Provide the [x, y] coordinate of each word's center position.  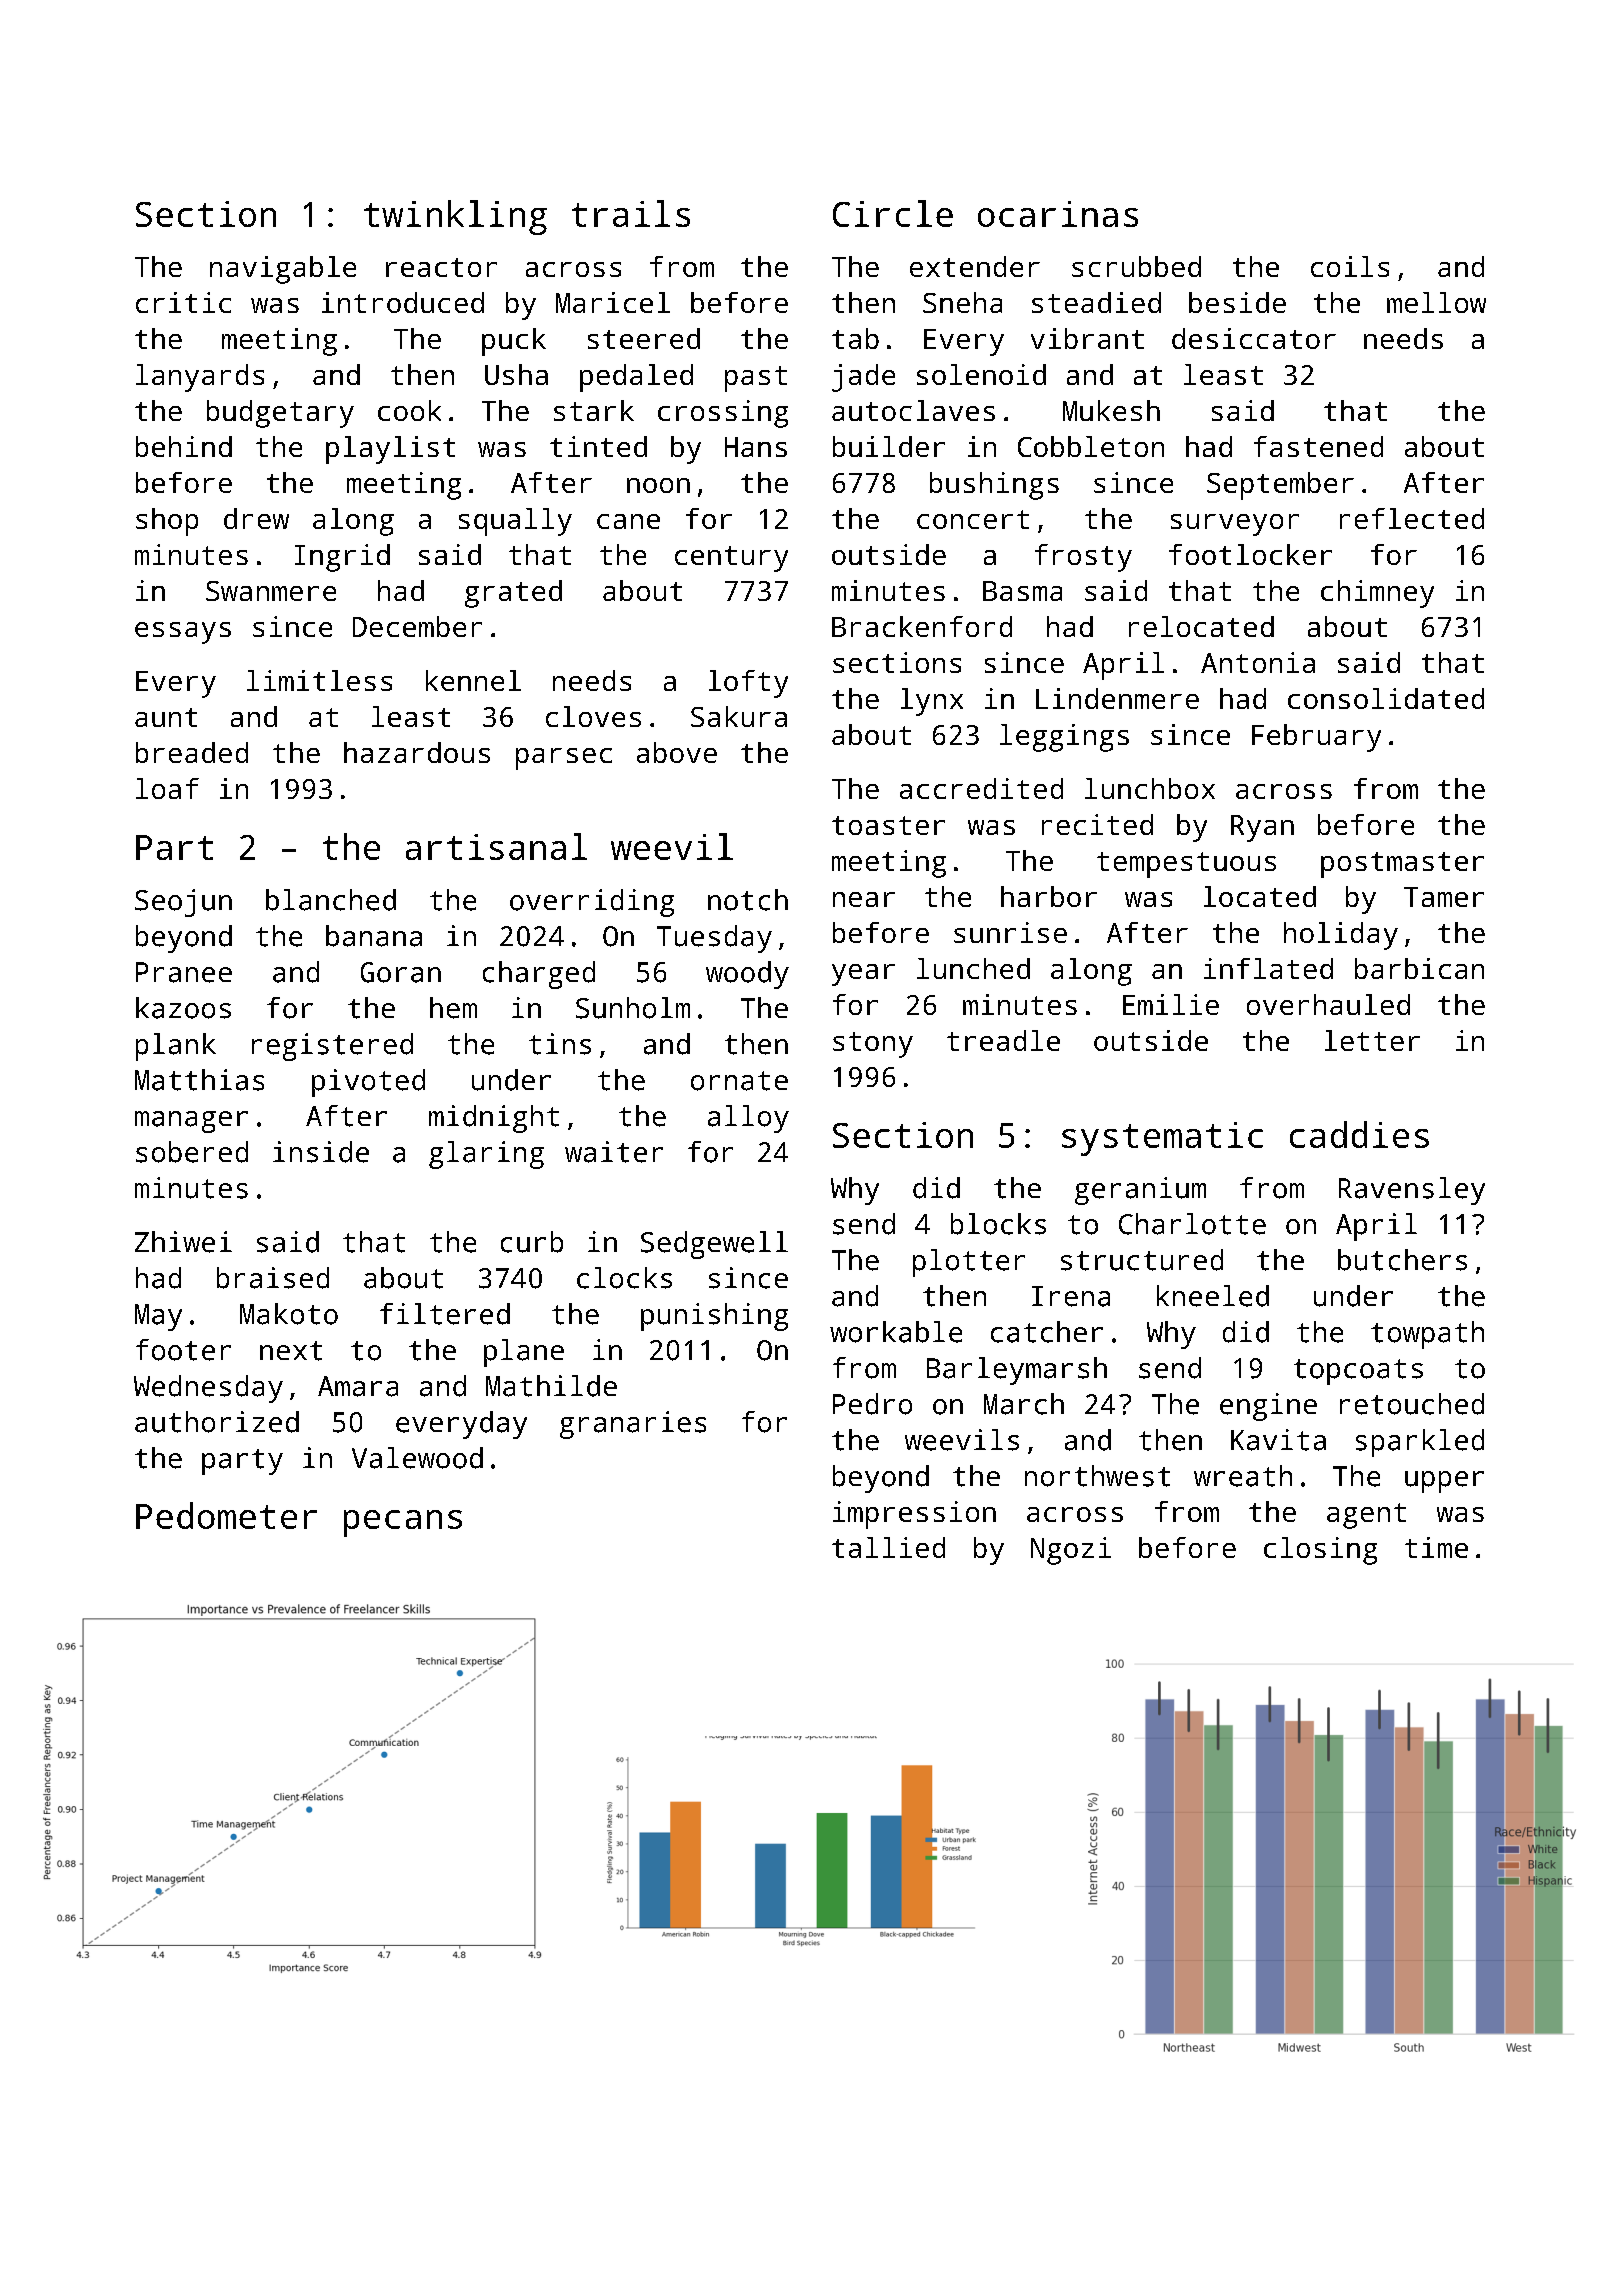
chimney [1377, 594]
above [677, 752]
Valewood [417, 1458]
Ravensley [1412, 1191]
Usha [516, 374]
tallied [888, 1547]
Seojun [183, 903]
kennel [473, 680]
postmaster [1402, 865]
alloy [748, 1119]
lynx [932, 702]
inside [321, 1152]
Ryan [1262, 828]
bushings [994, 486]
